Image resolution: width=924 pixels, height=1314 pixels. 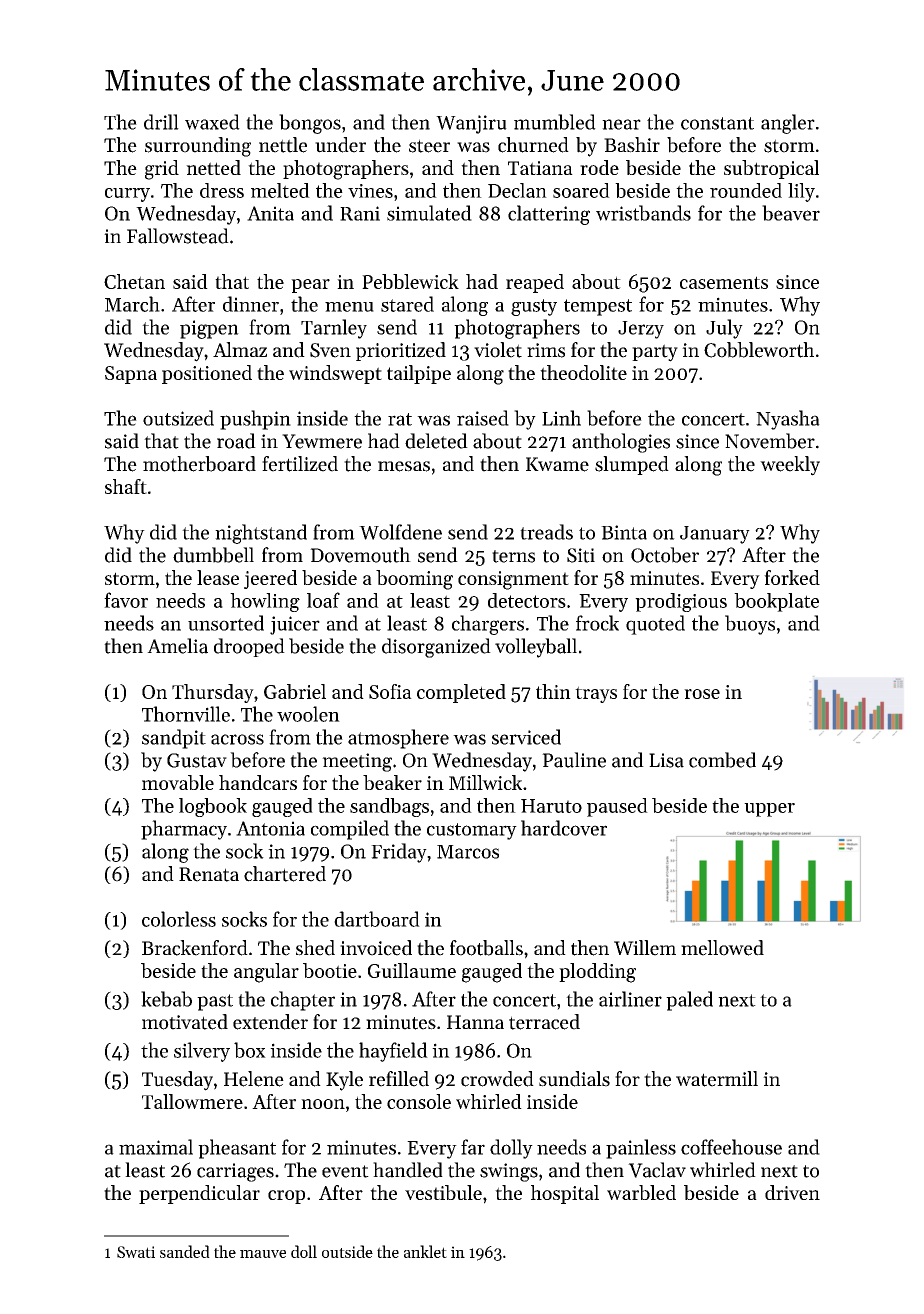 What do you see at coordinates (641, 1192) in the screenshot?
I see `warbled` at bounding box center [641, 1192].
